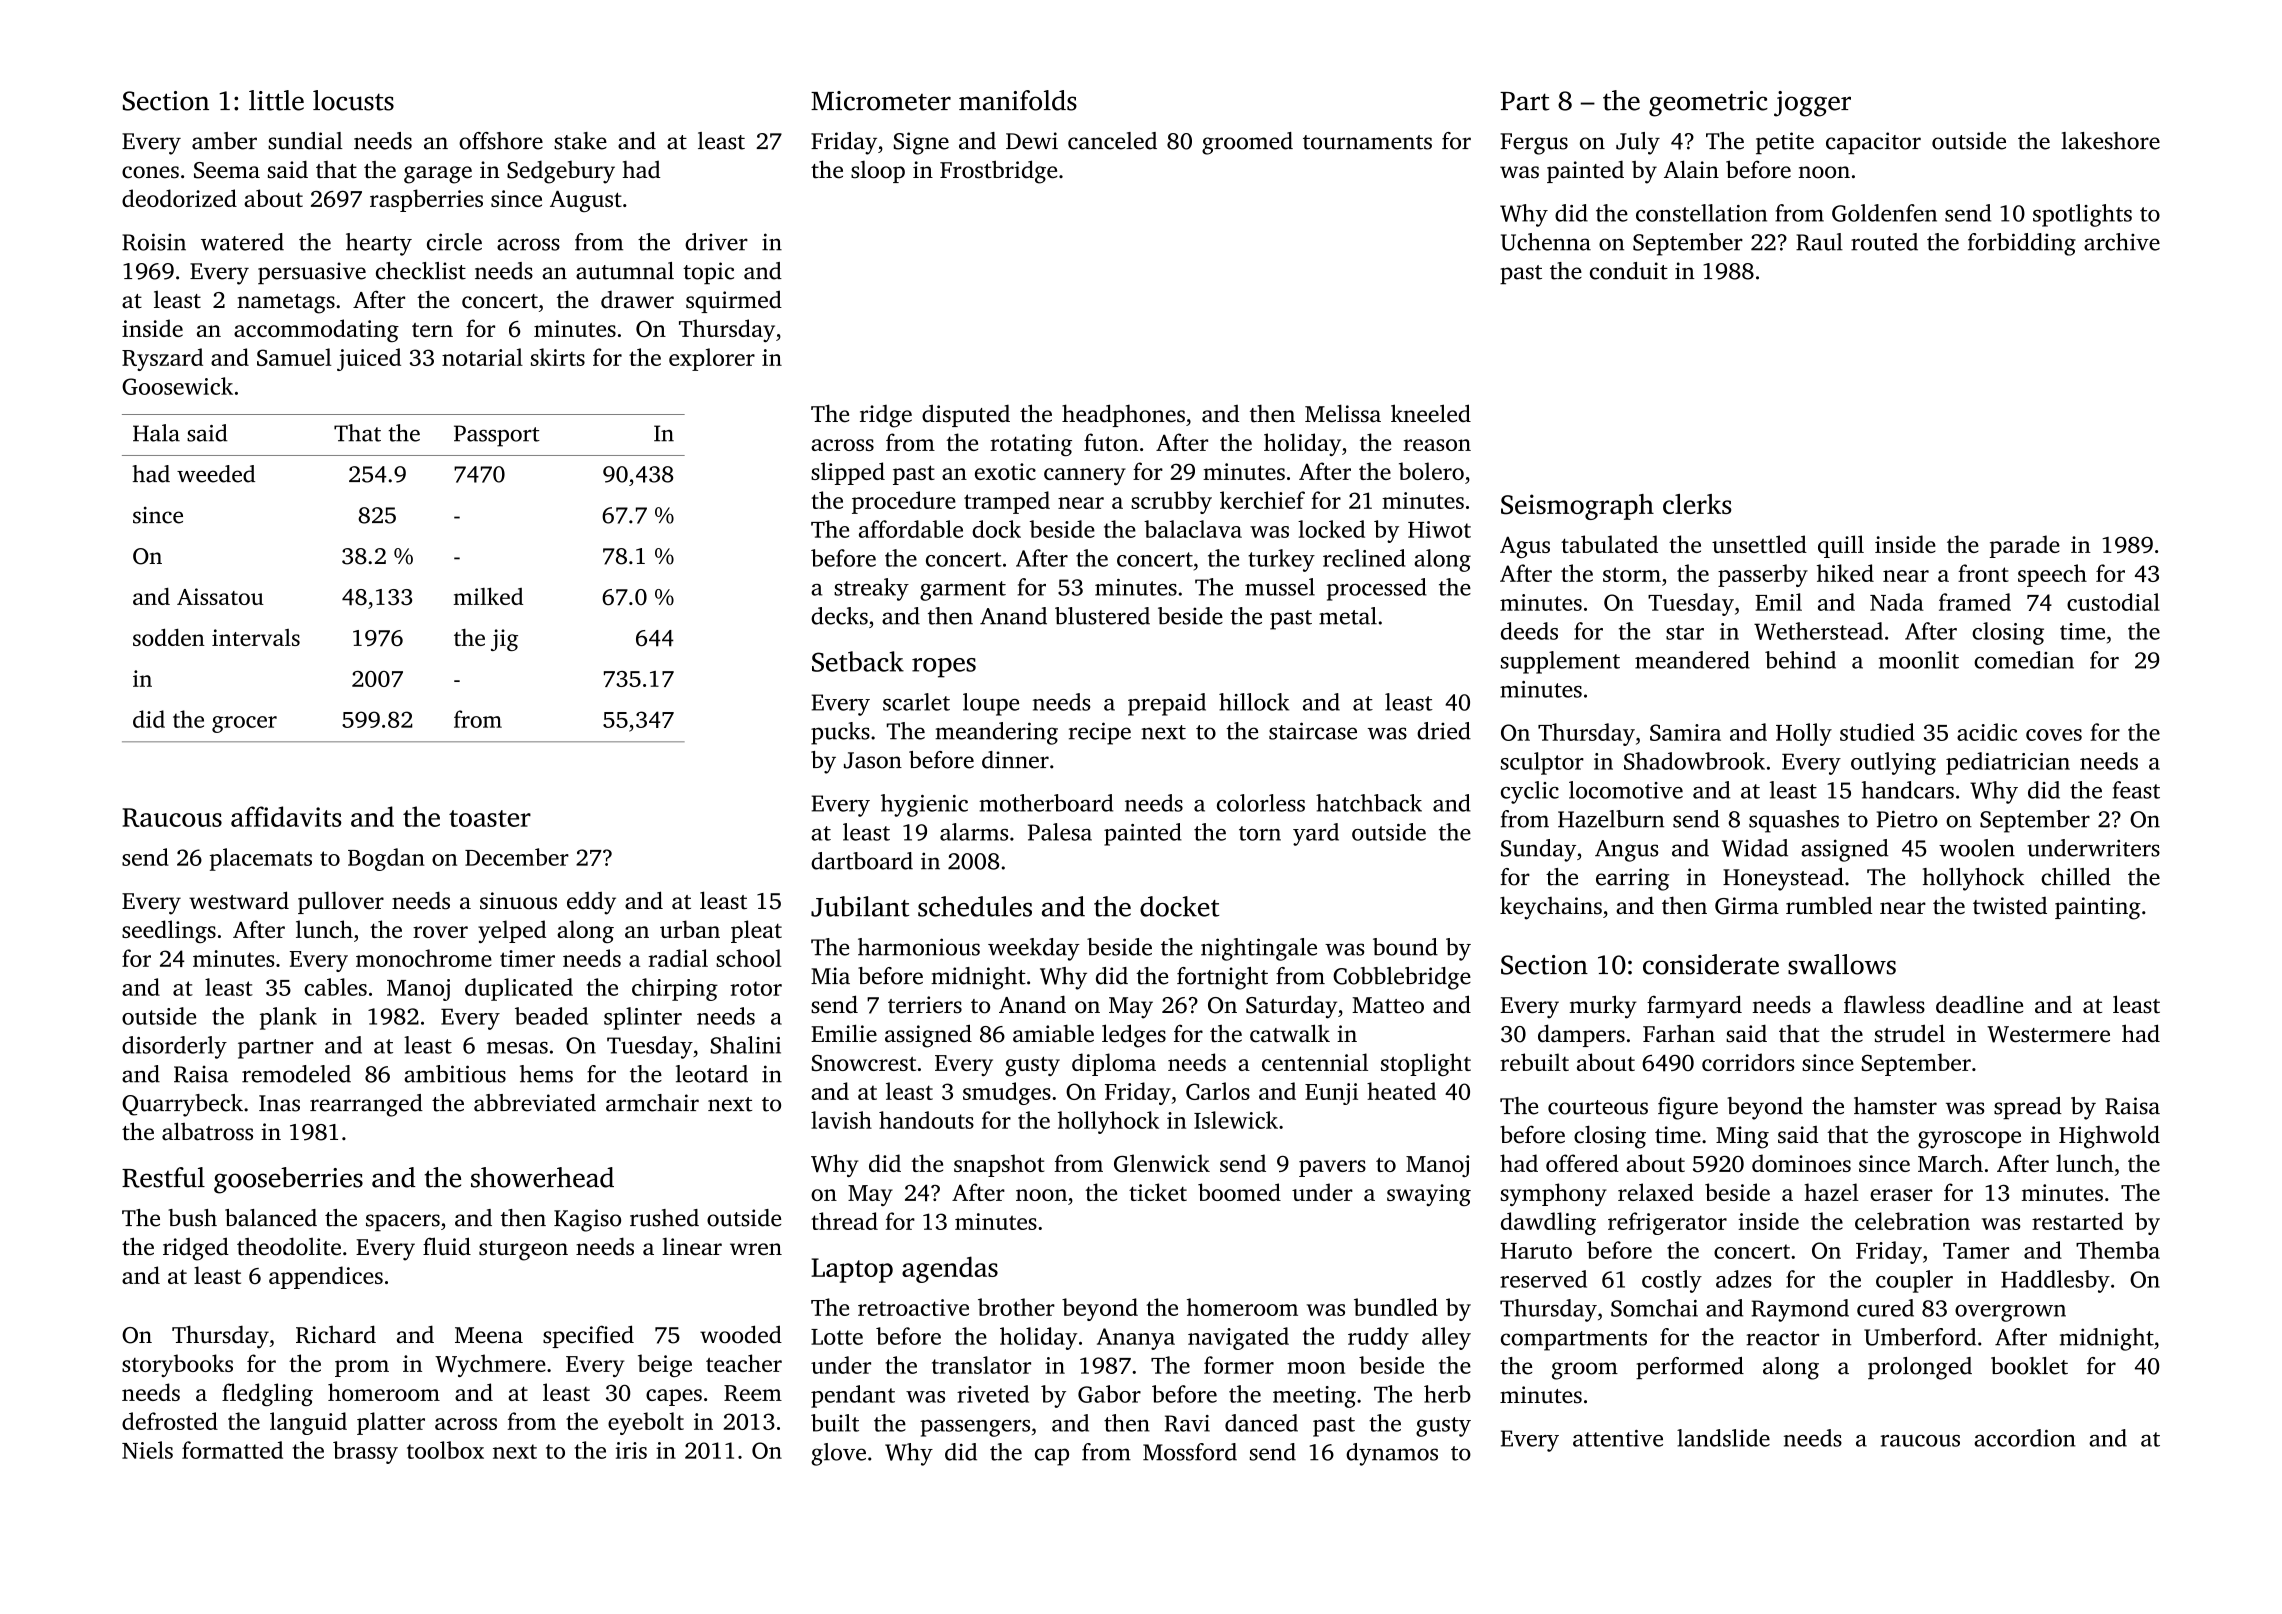  Describe the element at coordinates (174, 1047) in the screenshot. I see `disorderly` at that location.
